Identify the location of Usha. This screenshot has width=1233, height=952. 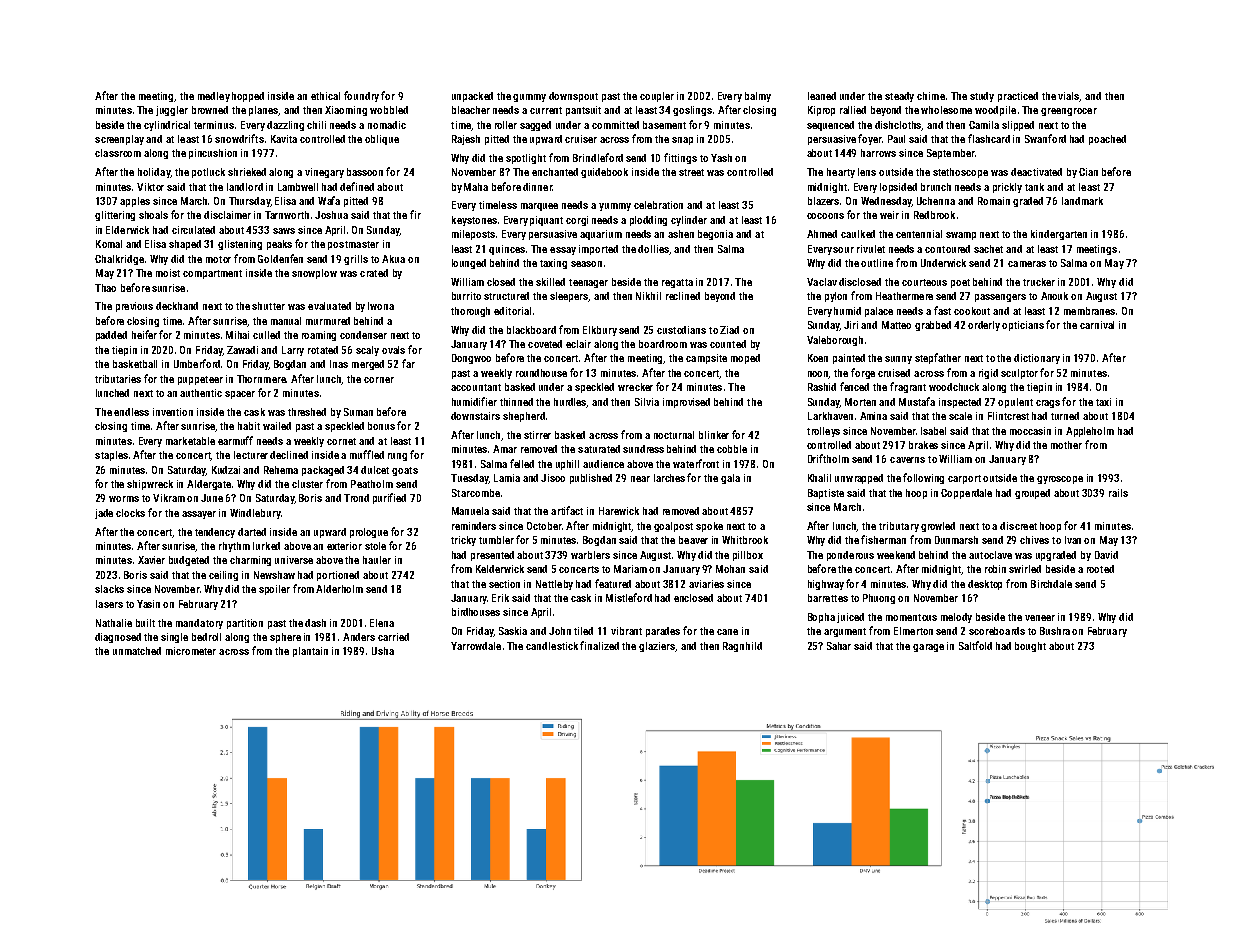
(383, 651).
